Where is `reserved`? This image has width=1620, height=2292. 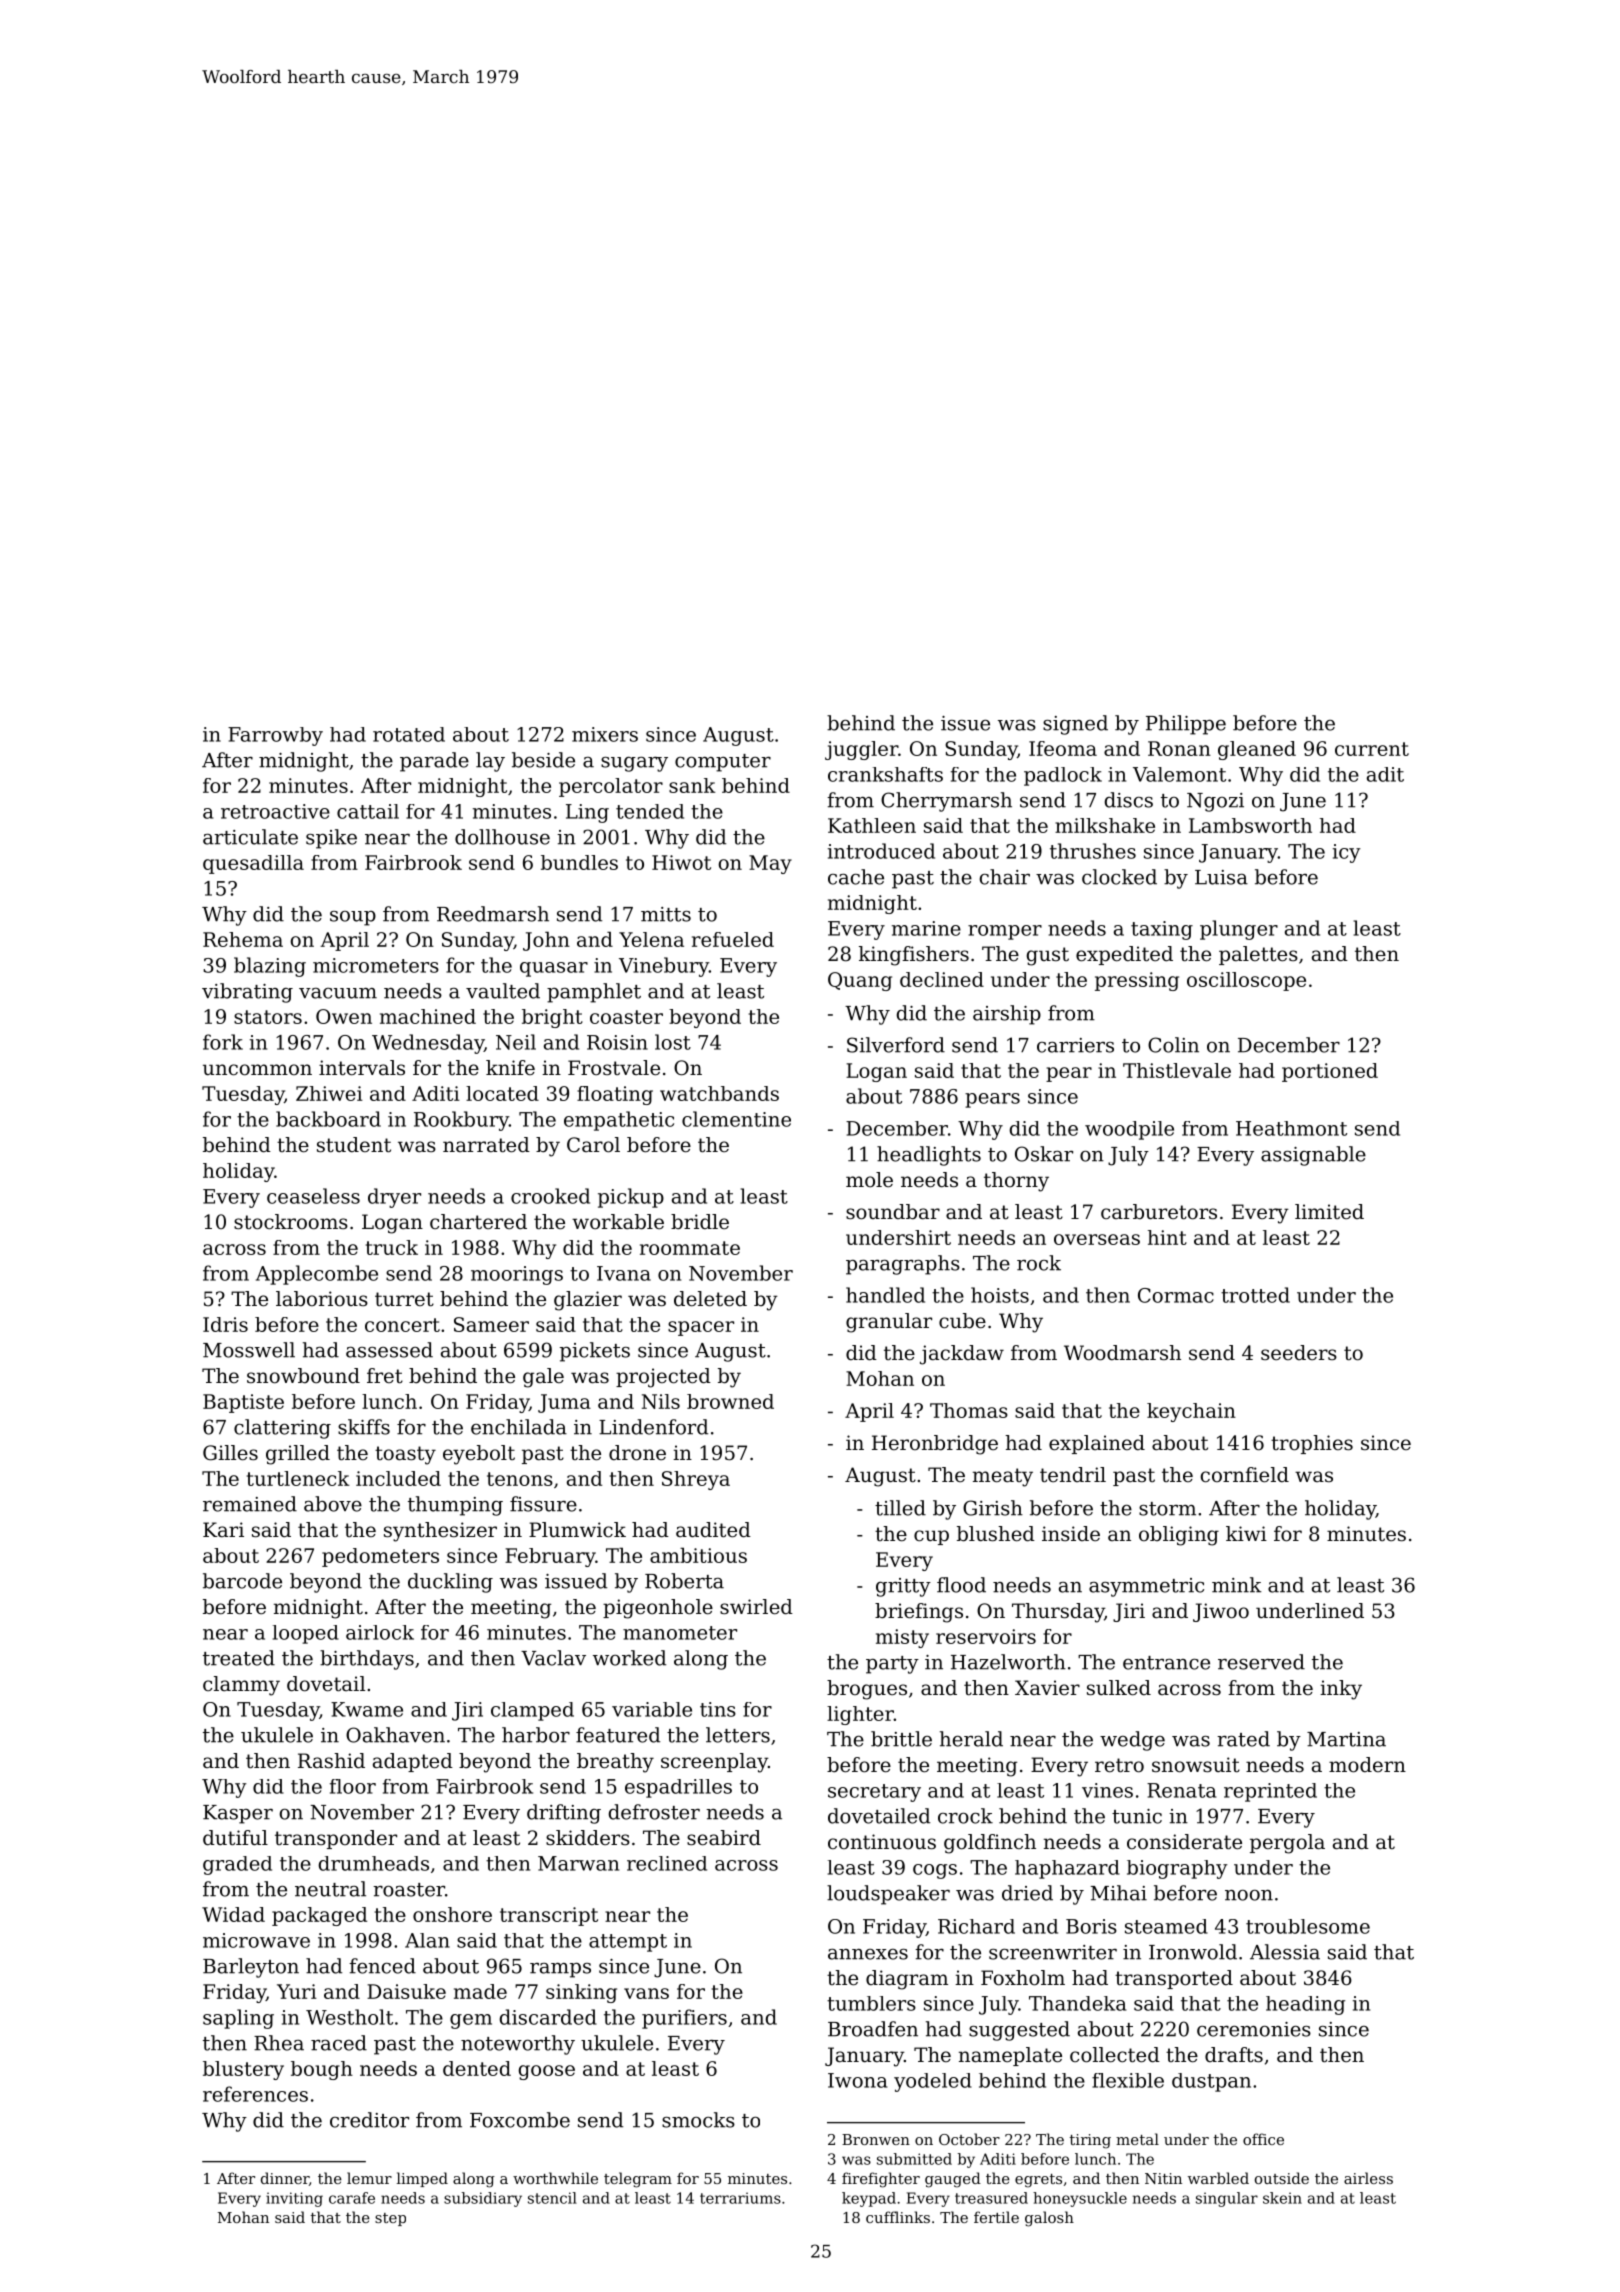
reserved is located at coordinates (1261, 1662).
